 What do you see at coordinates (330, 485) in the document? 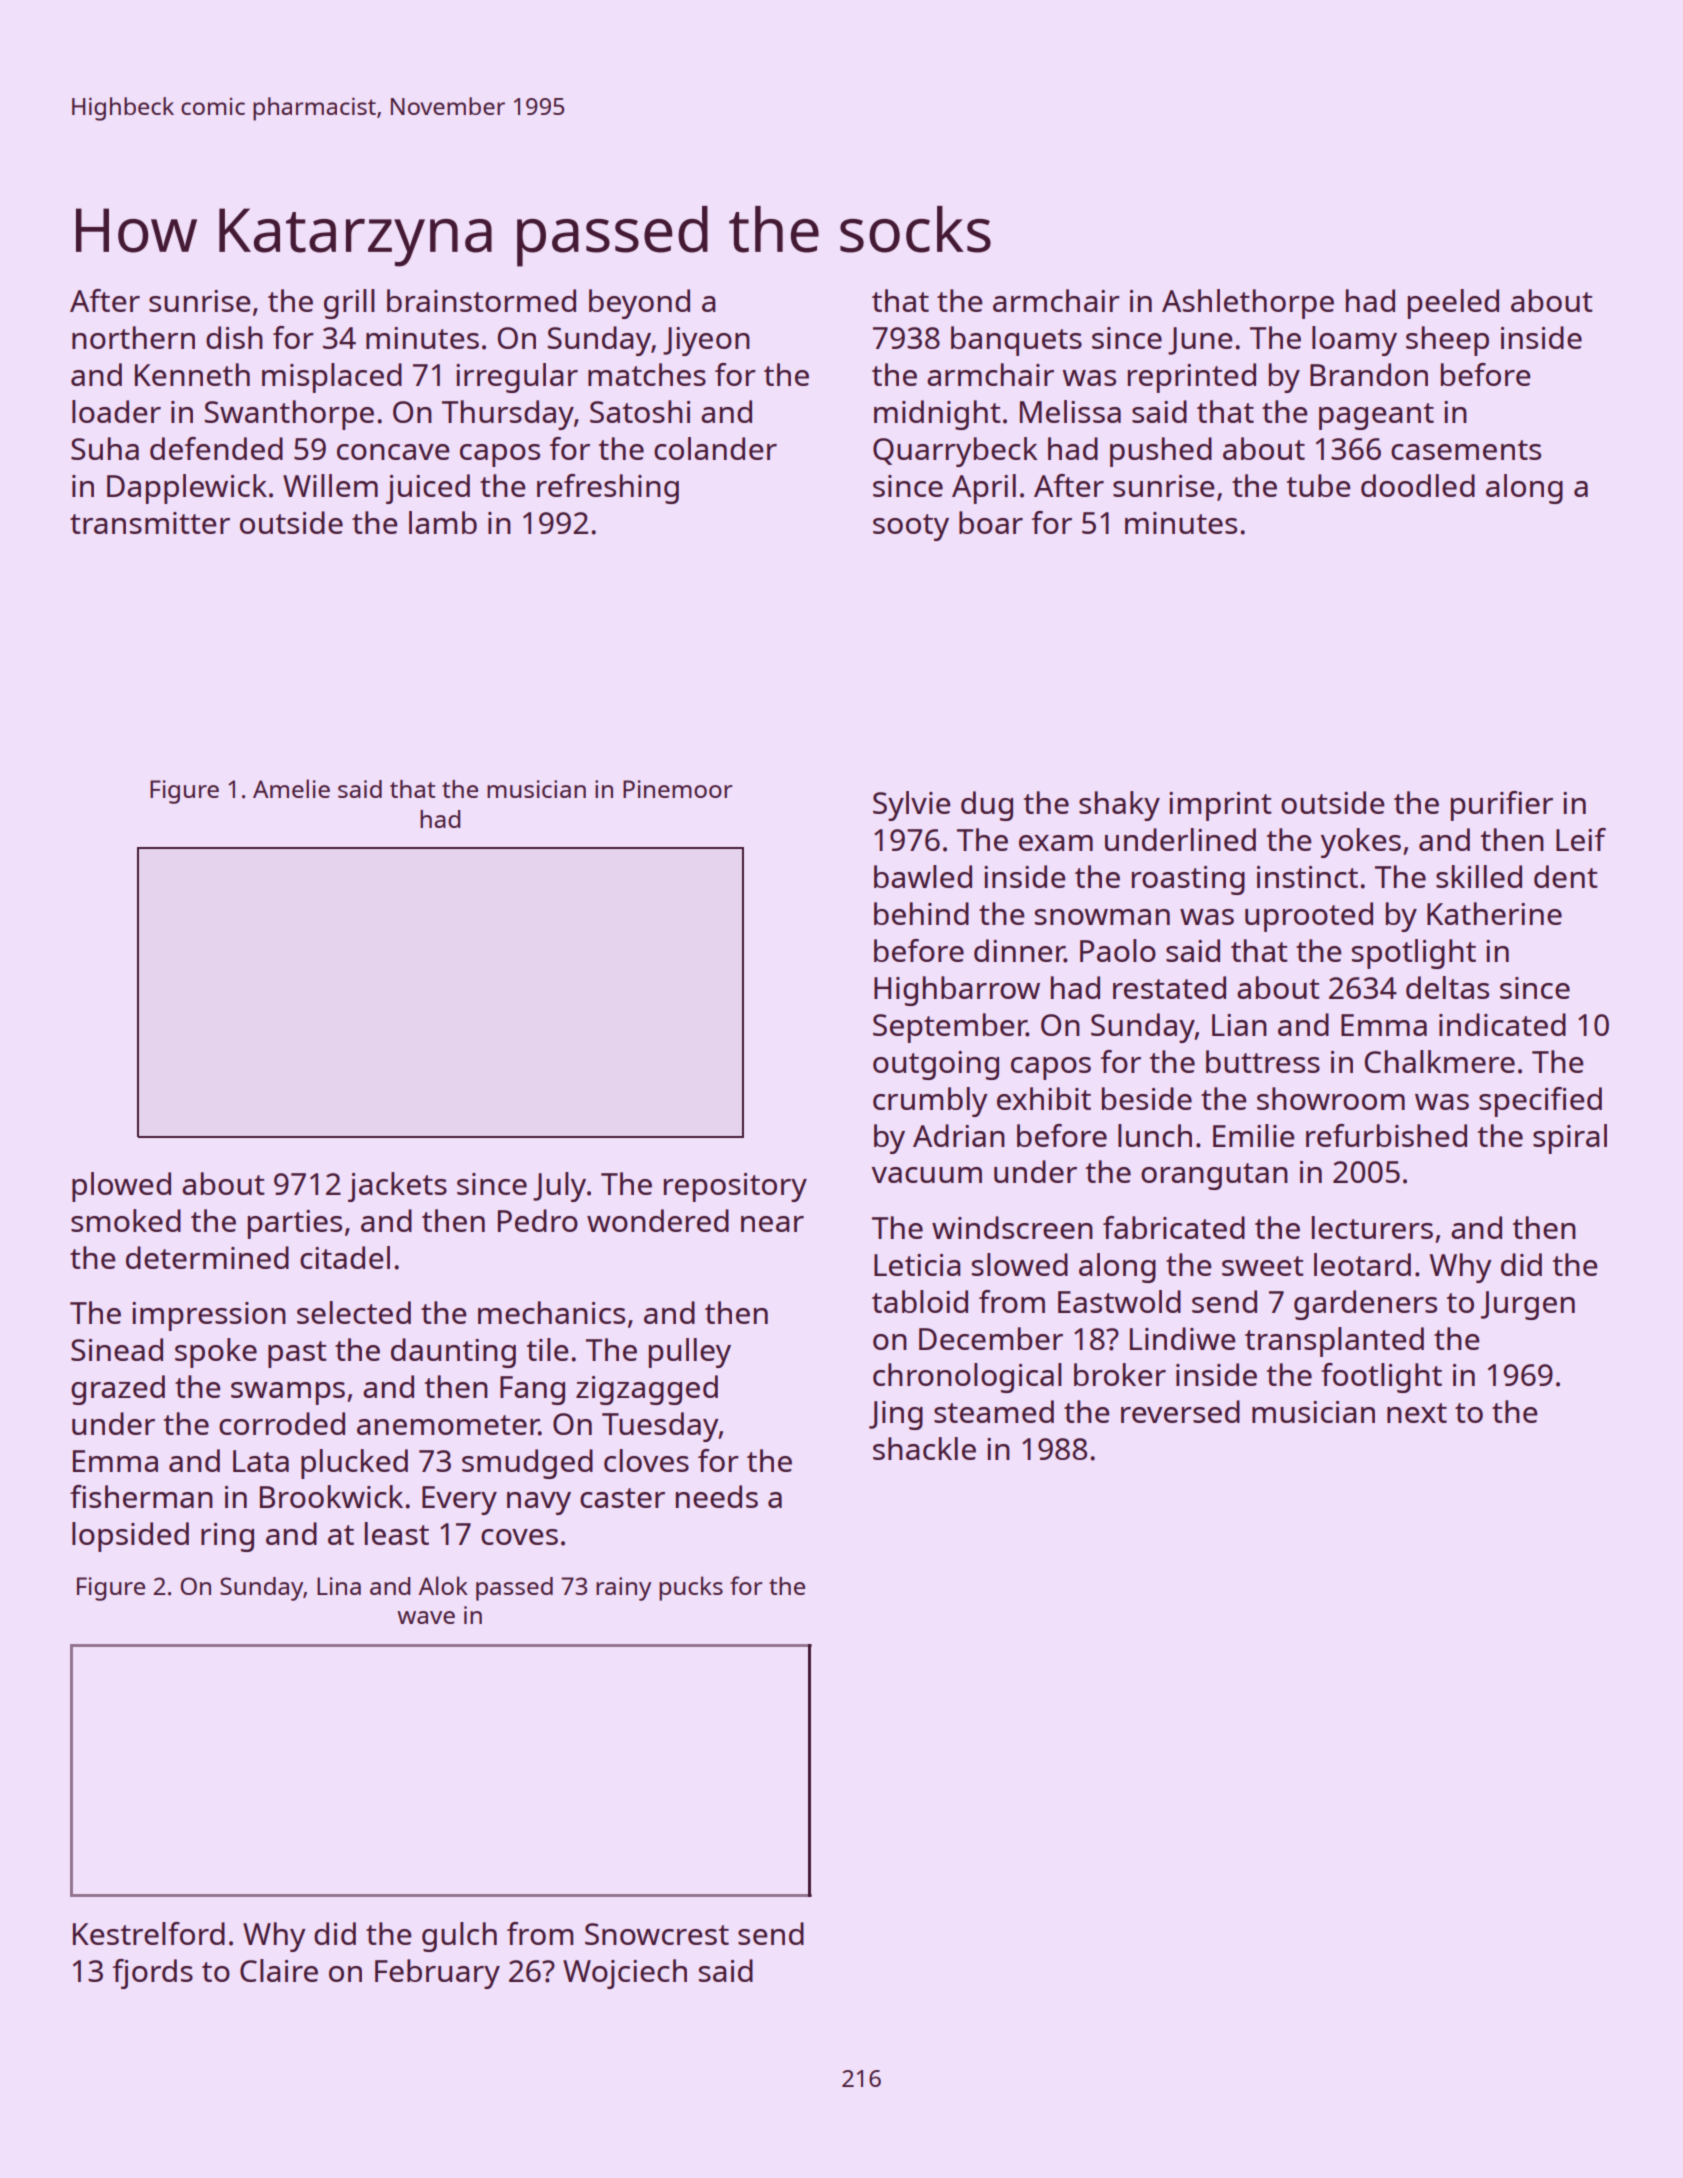
I see `Willem` at bounding box center [330, 485].
